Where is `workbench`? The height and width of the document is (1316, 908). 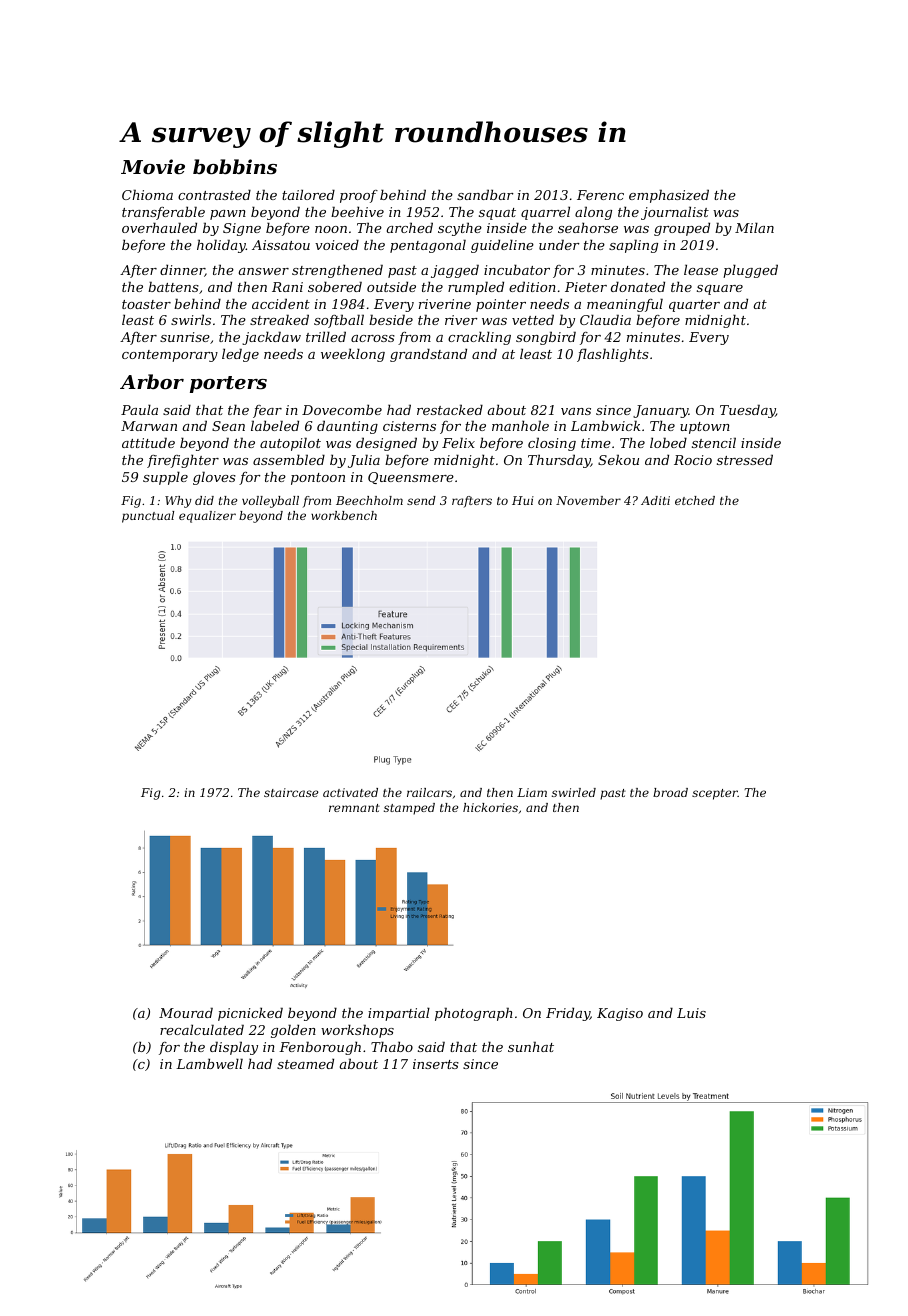 workbench is located at coordinates (344, 515).
